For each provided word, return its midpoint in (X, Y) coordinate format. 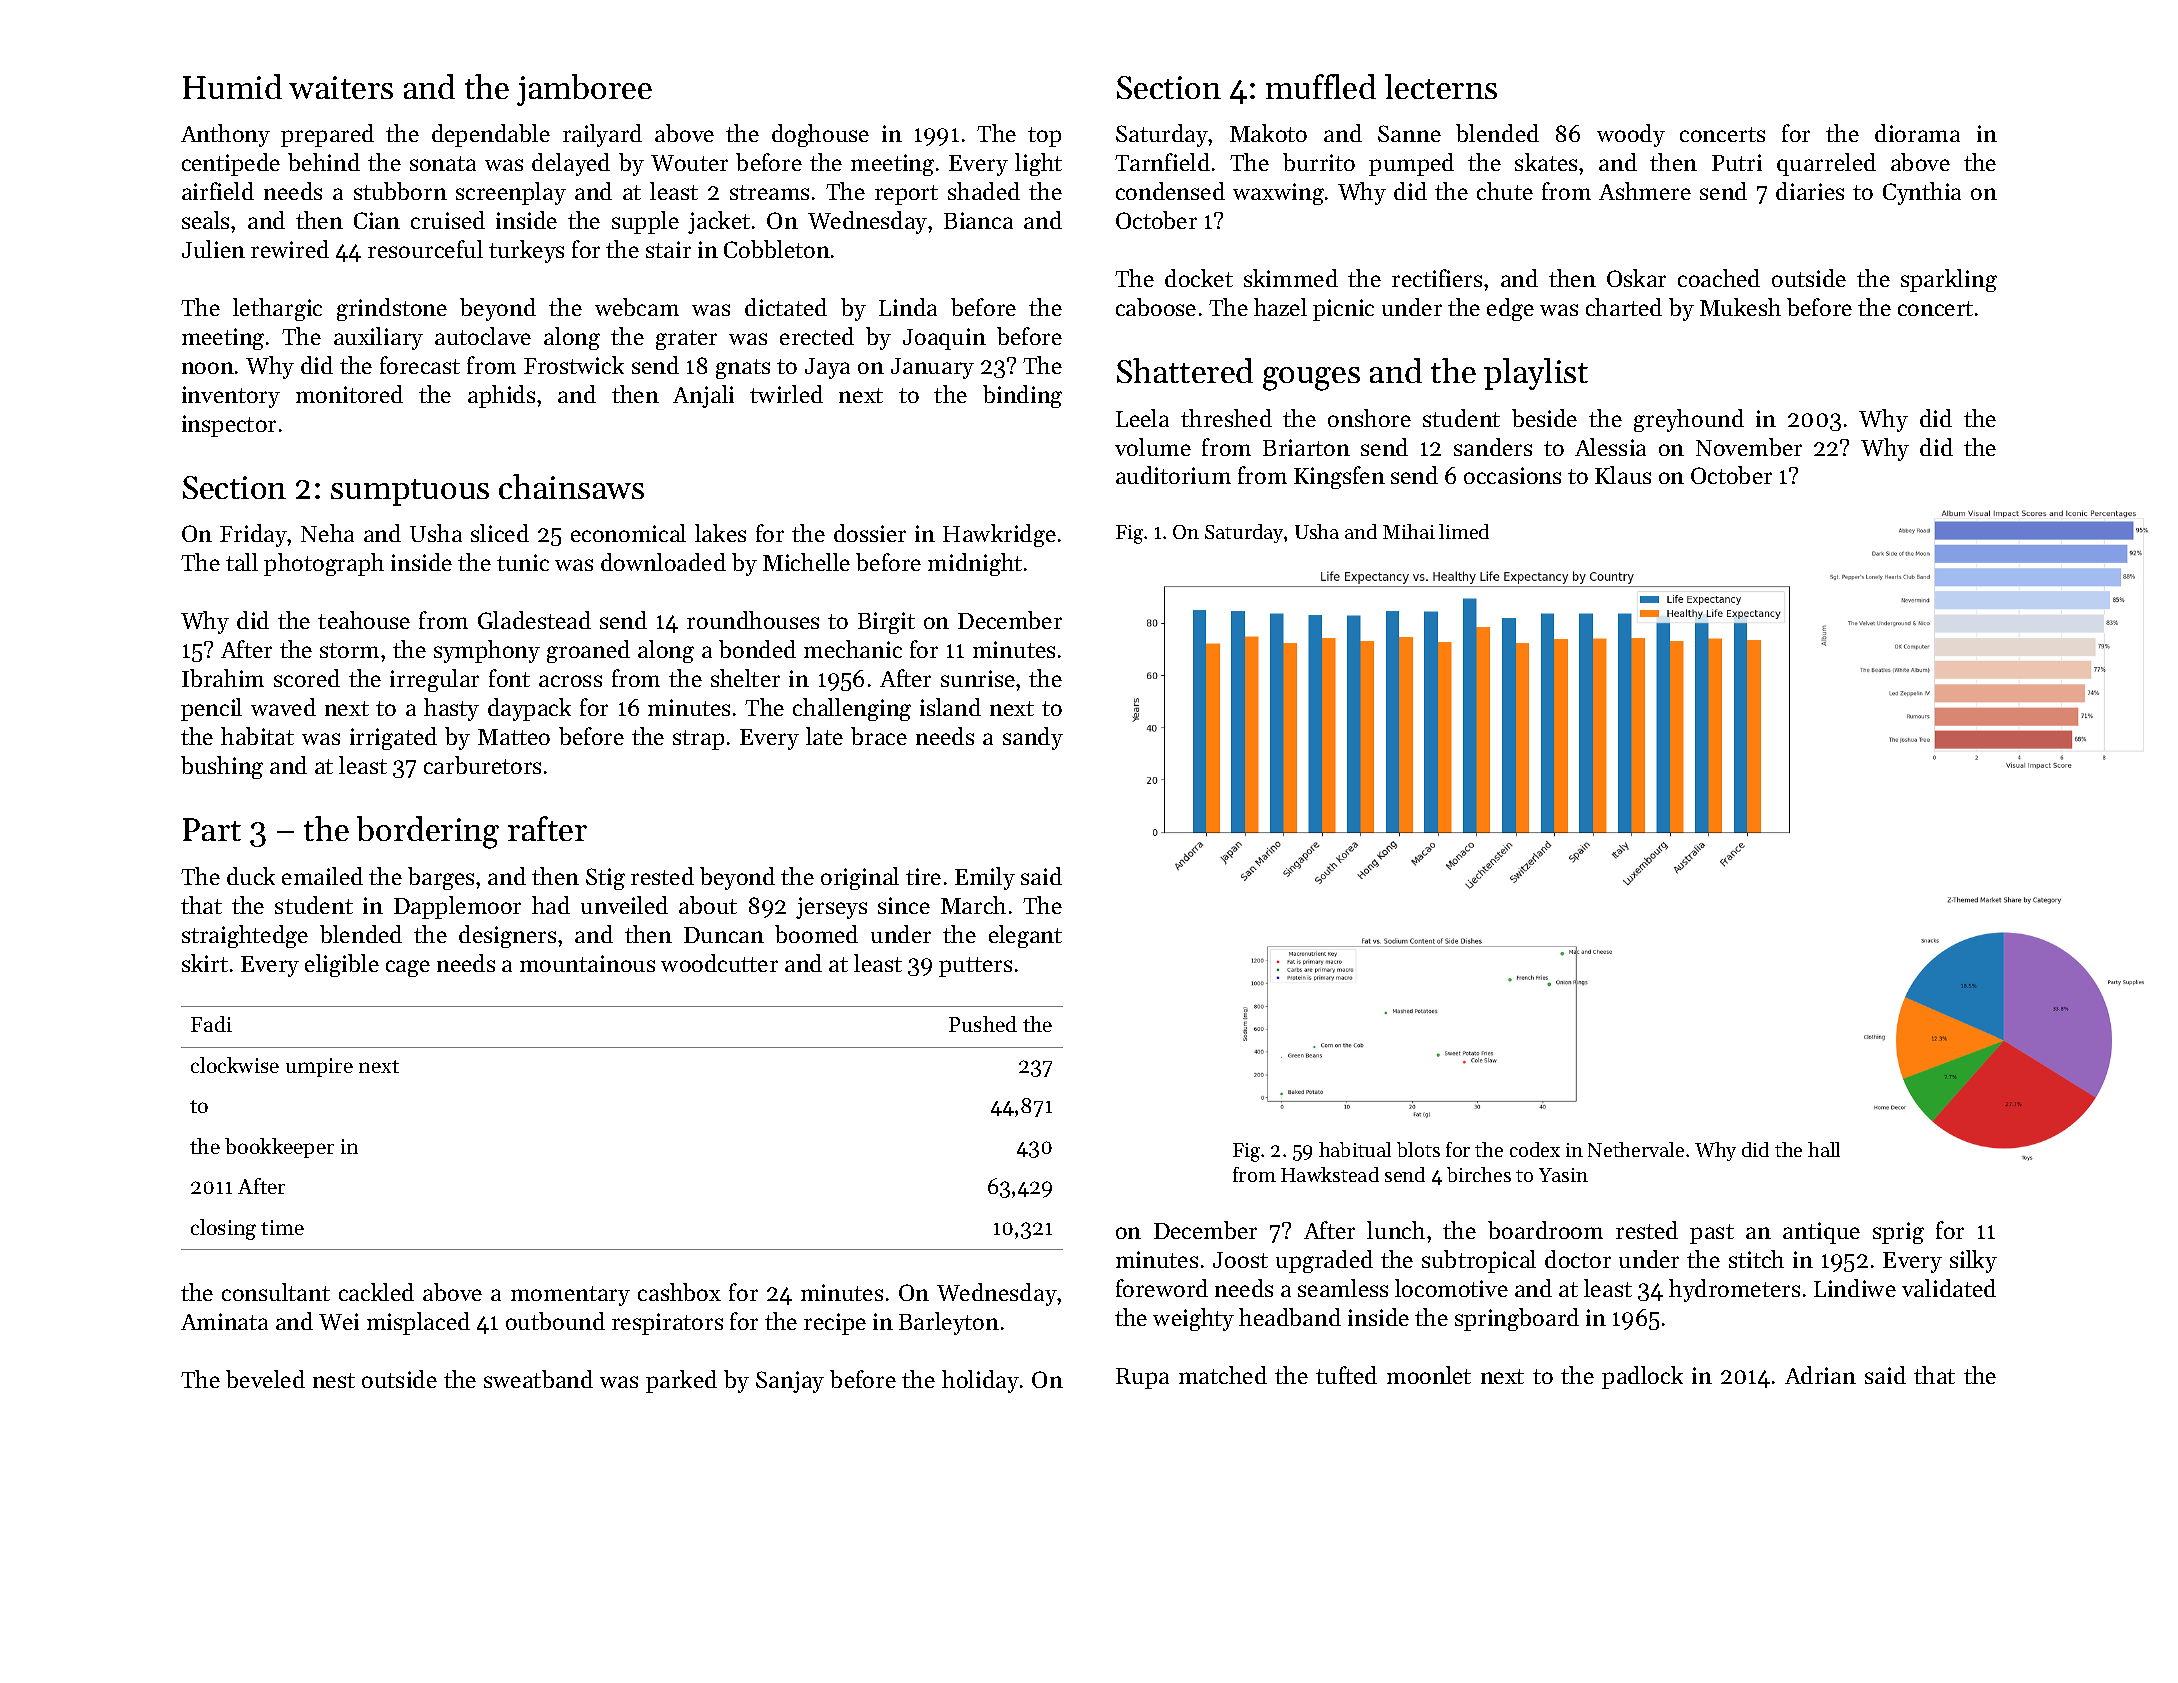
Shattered (1185, 370)
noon (208, 368)
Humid (232, 86)
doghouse (820, 135)
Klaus (1623, 475)
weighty (1193, 1319)
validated (1949, 1288)
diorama (1917, 133)
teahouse (364, 620)
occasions (1512, 475)
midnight (975, 564)
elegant (1025, 936)
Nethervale (1636, 1149)
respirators (667, 1324)
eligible (342, 965)
